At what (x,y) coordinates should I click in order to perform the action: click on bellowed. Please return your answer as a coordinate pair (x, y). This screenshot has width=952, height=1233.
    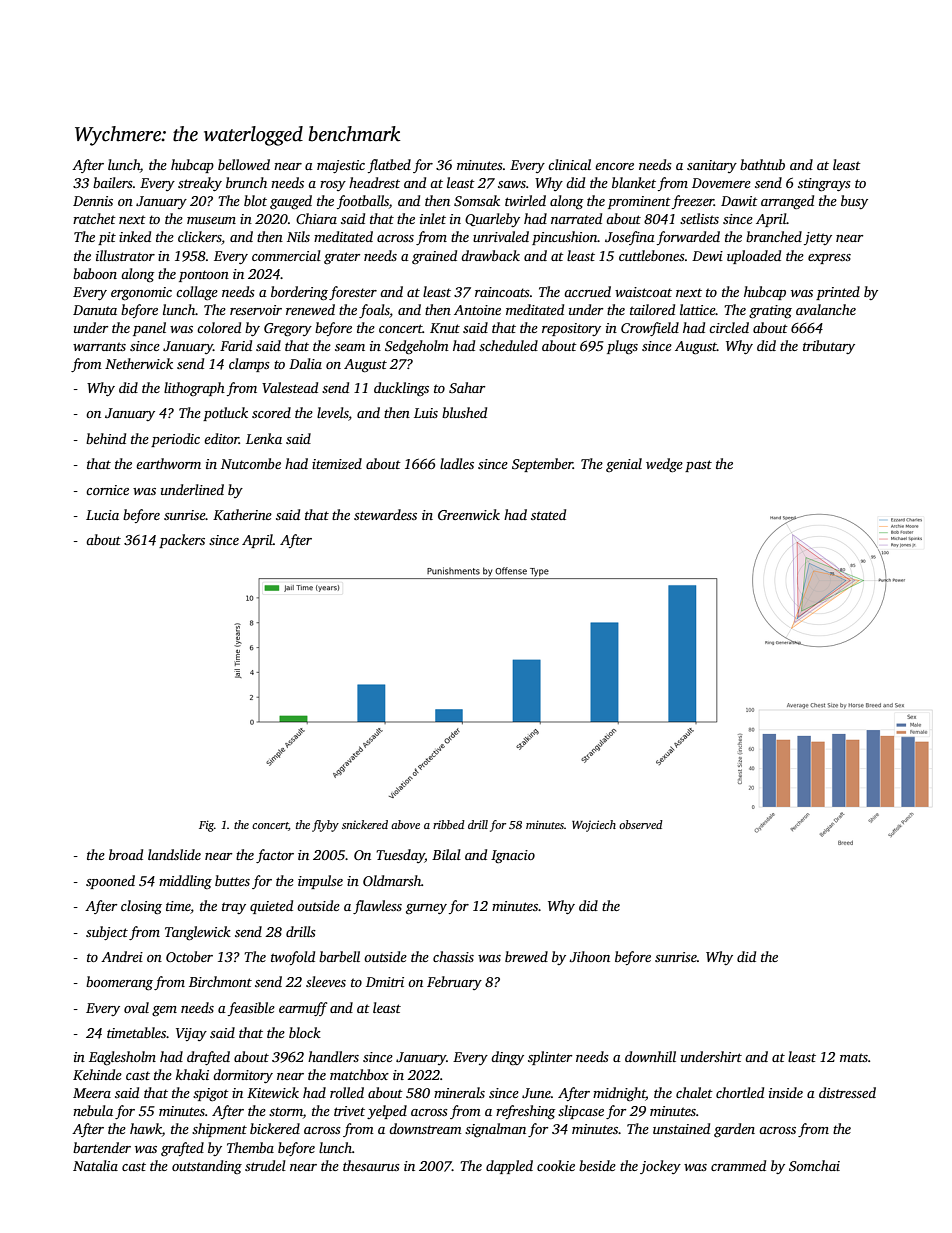
    Looking at the image, I should click on (244, 164).
